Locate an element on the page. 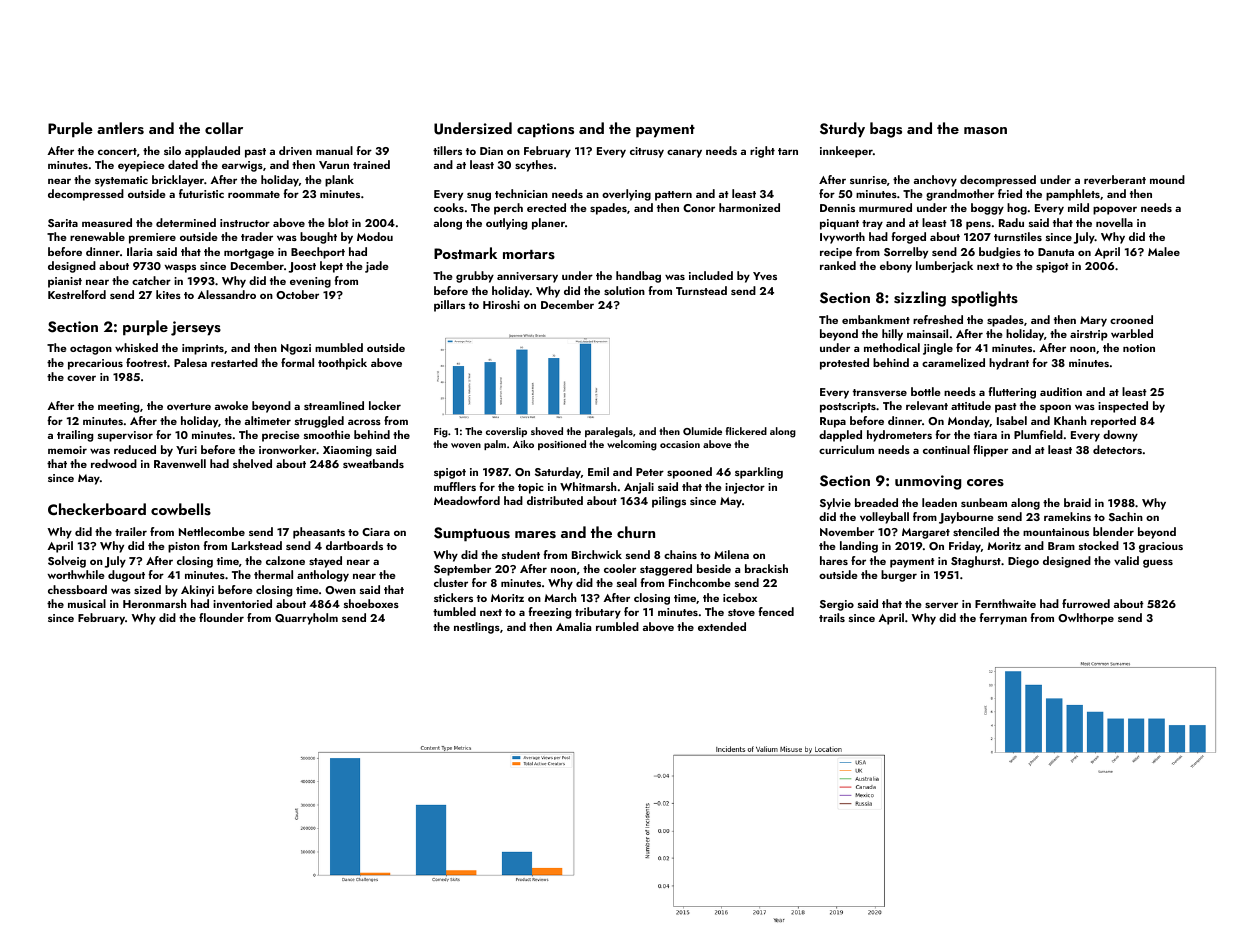 This image has height=952, width=1233. recipe is located at coordinates (836, 253).
